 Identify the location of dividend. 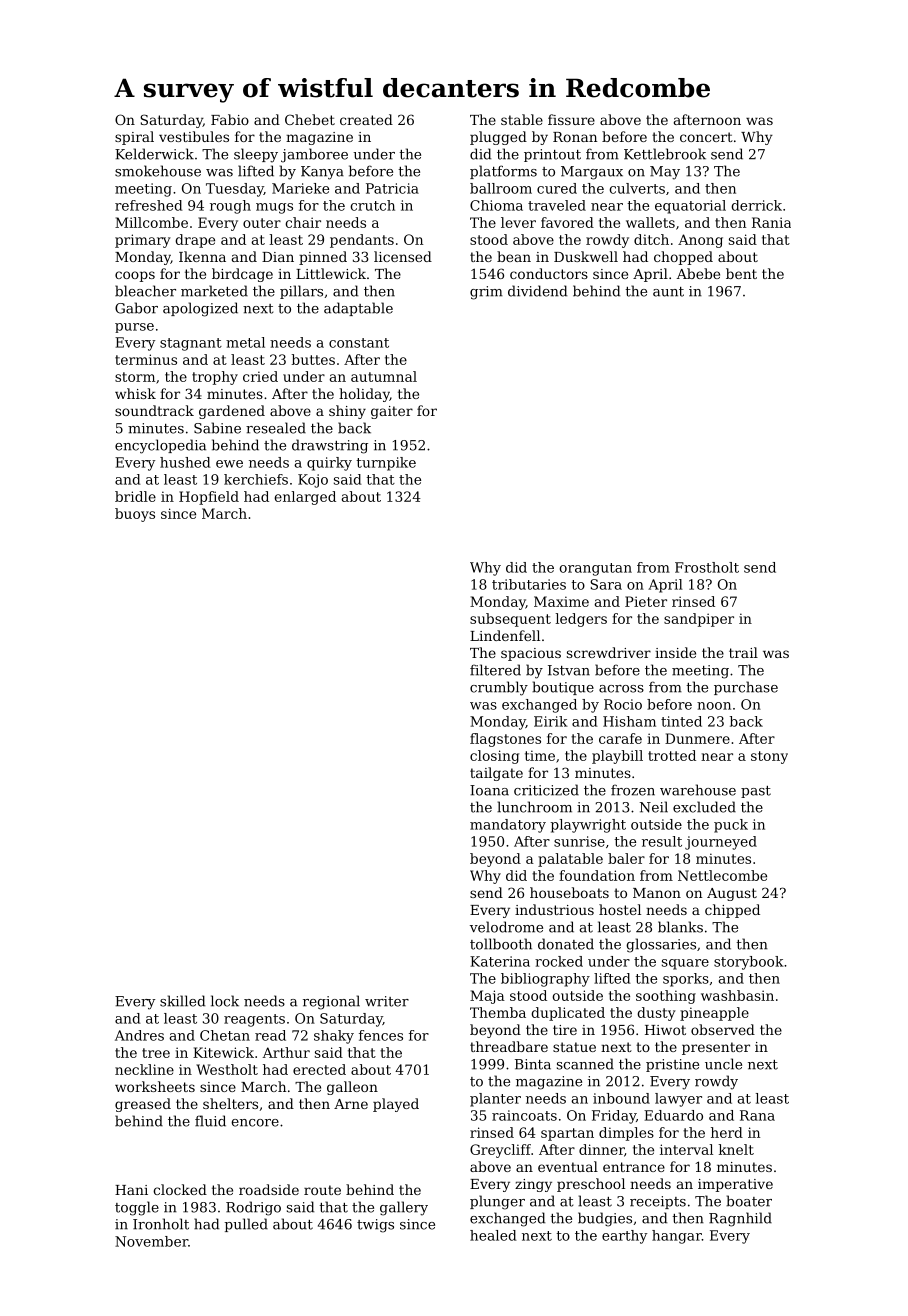
(537, 291).
